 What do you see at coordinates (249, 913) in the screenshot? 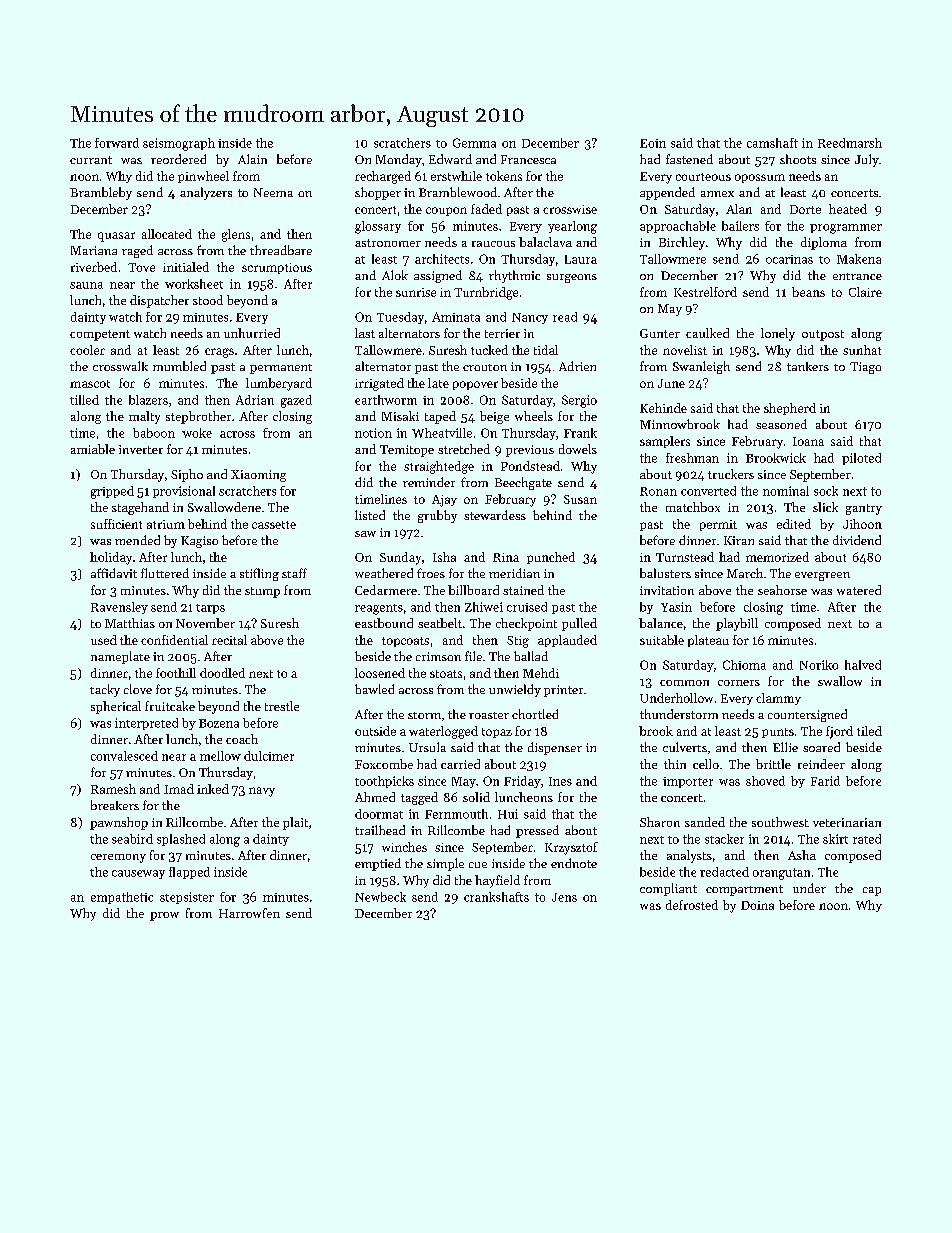
I see `Harrowfen` at bounding box center [249, 913].
